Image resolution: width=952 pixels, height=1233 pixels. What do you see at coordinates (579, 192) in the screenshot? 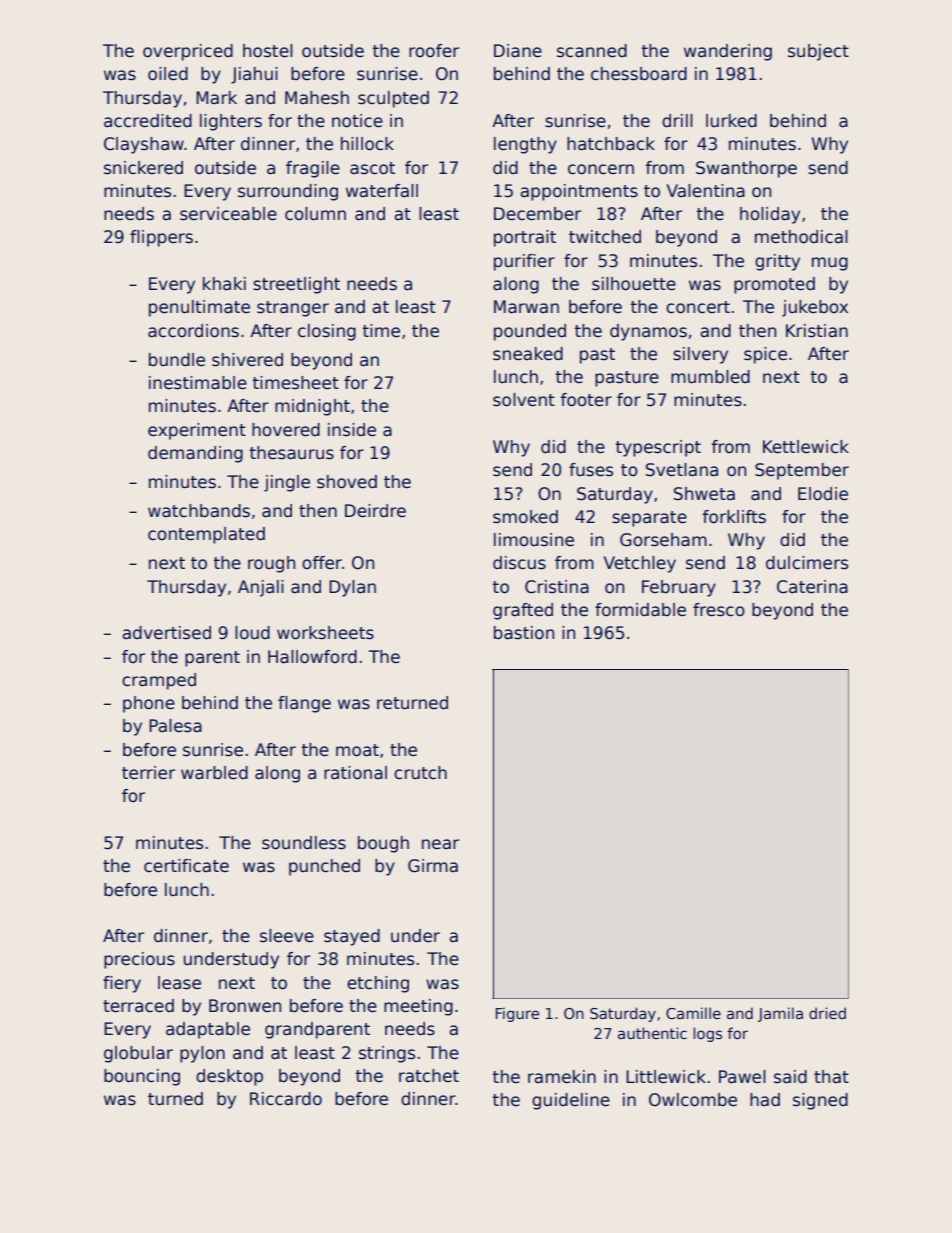
I see `appointments` at bounding box center [579, 192].
